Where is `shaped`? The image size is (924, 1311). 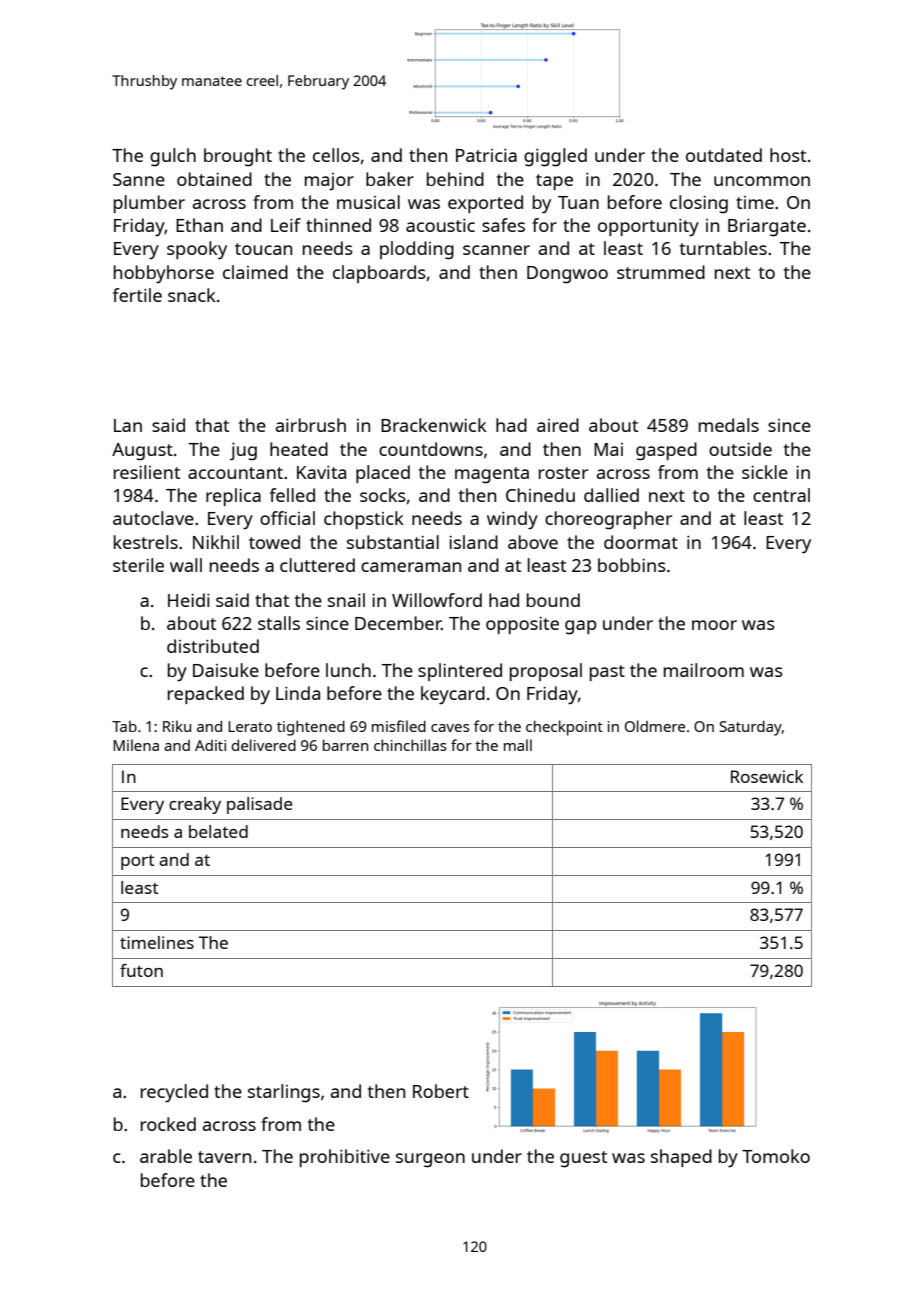 shaped is located at coordinates (681, 1158).
